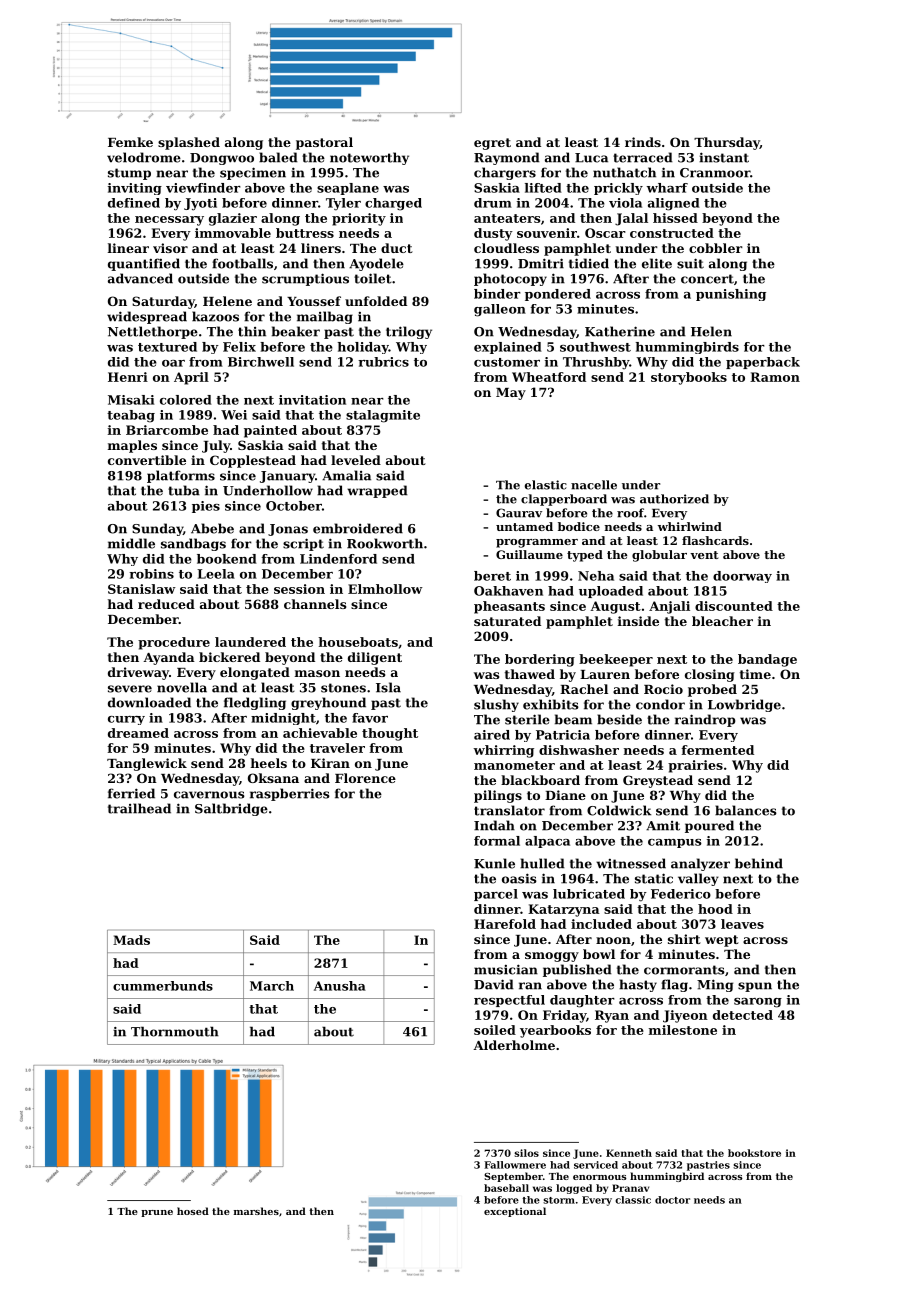 The height and width of the document is (1316, 908). What do you see at coordinates (763, 363) in the document?
I see `paperback` at bounding box center [763, 363].
